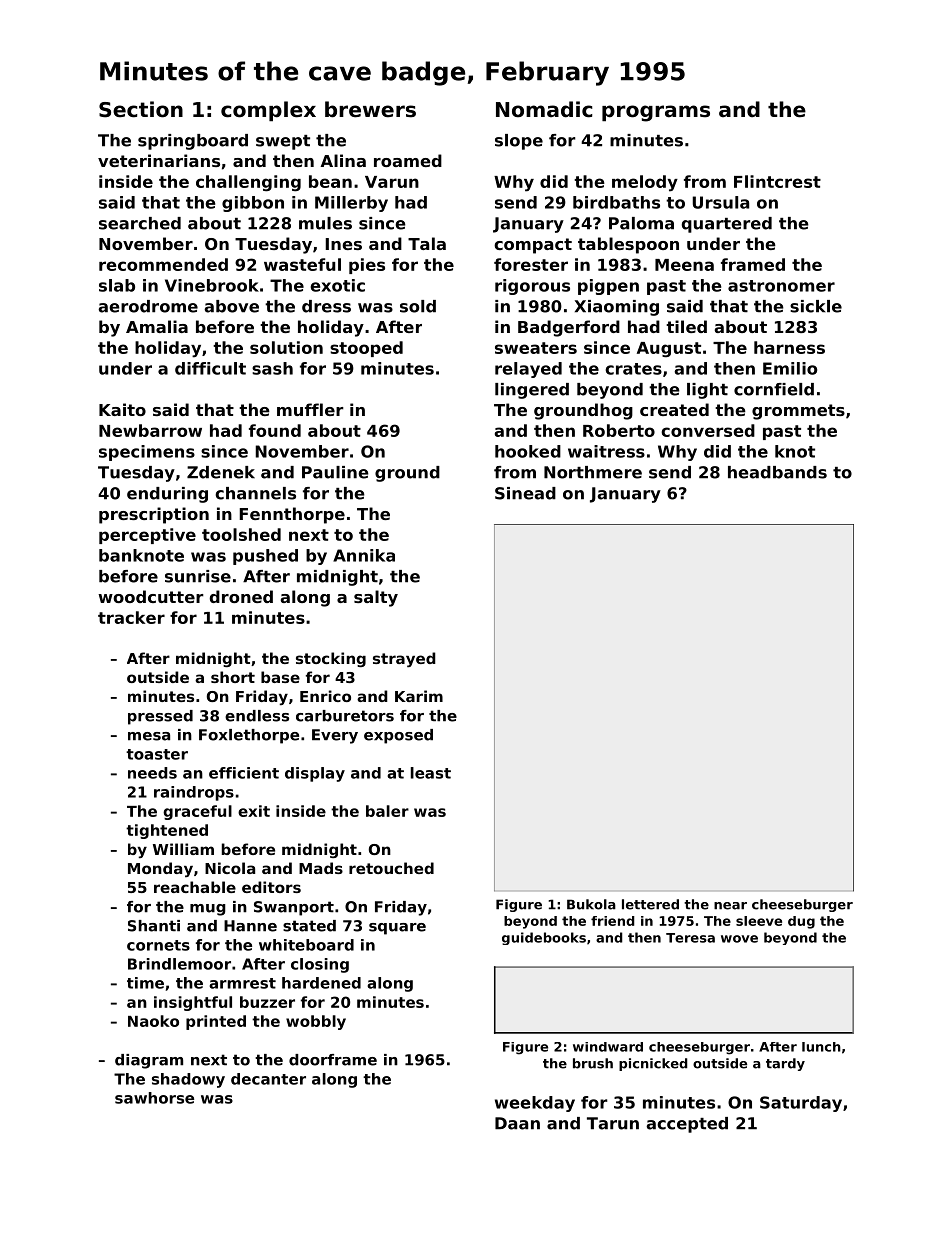 Image resolution: width=952 pixels, height=1233 pixels. What do you see at coordinates (801, 922) in the image?
I see `dug` at bounding box center [801, 922].
